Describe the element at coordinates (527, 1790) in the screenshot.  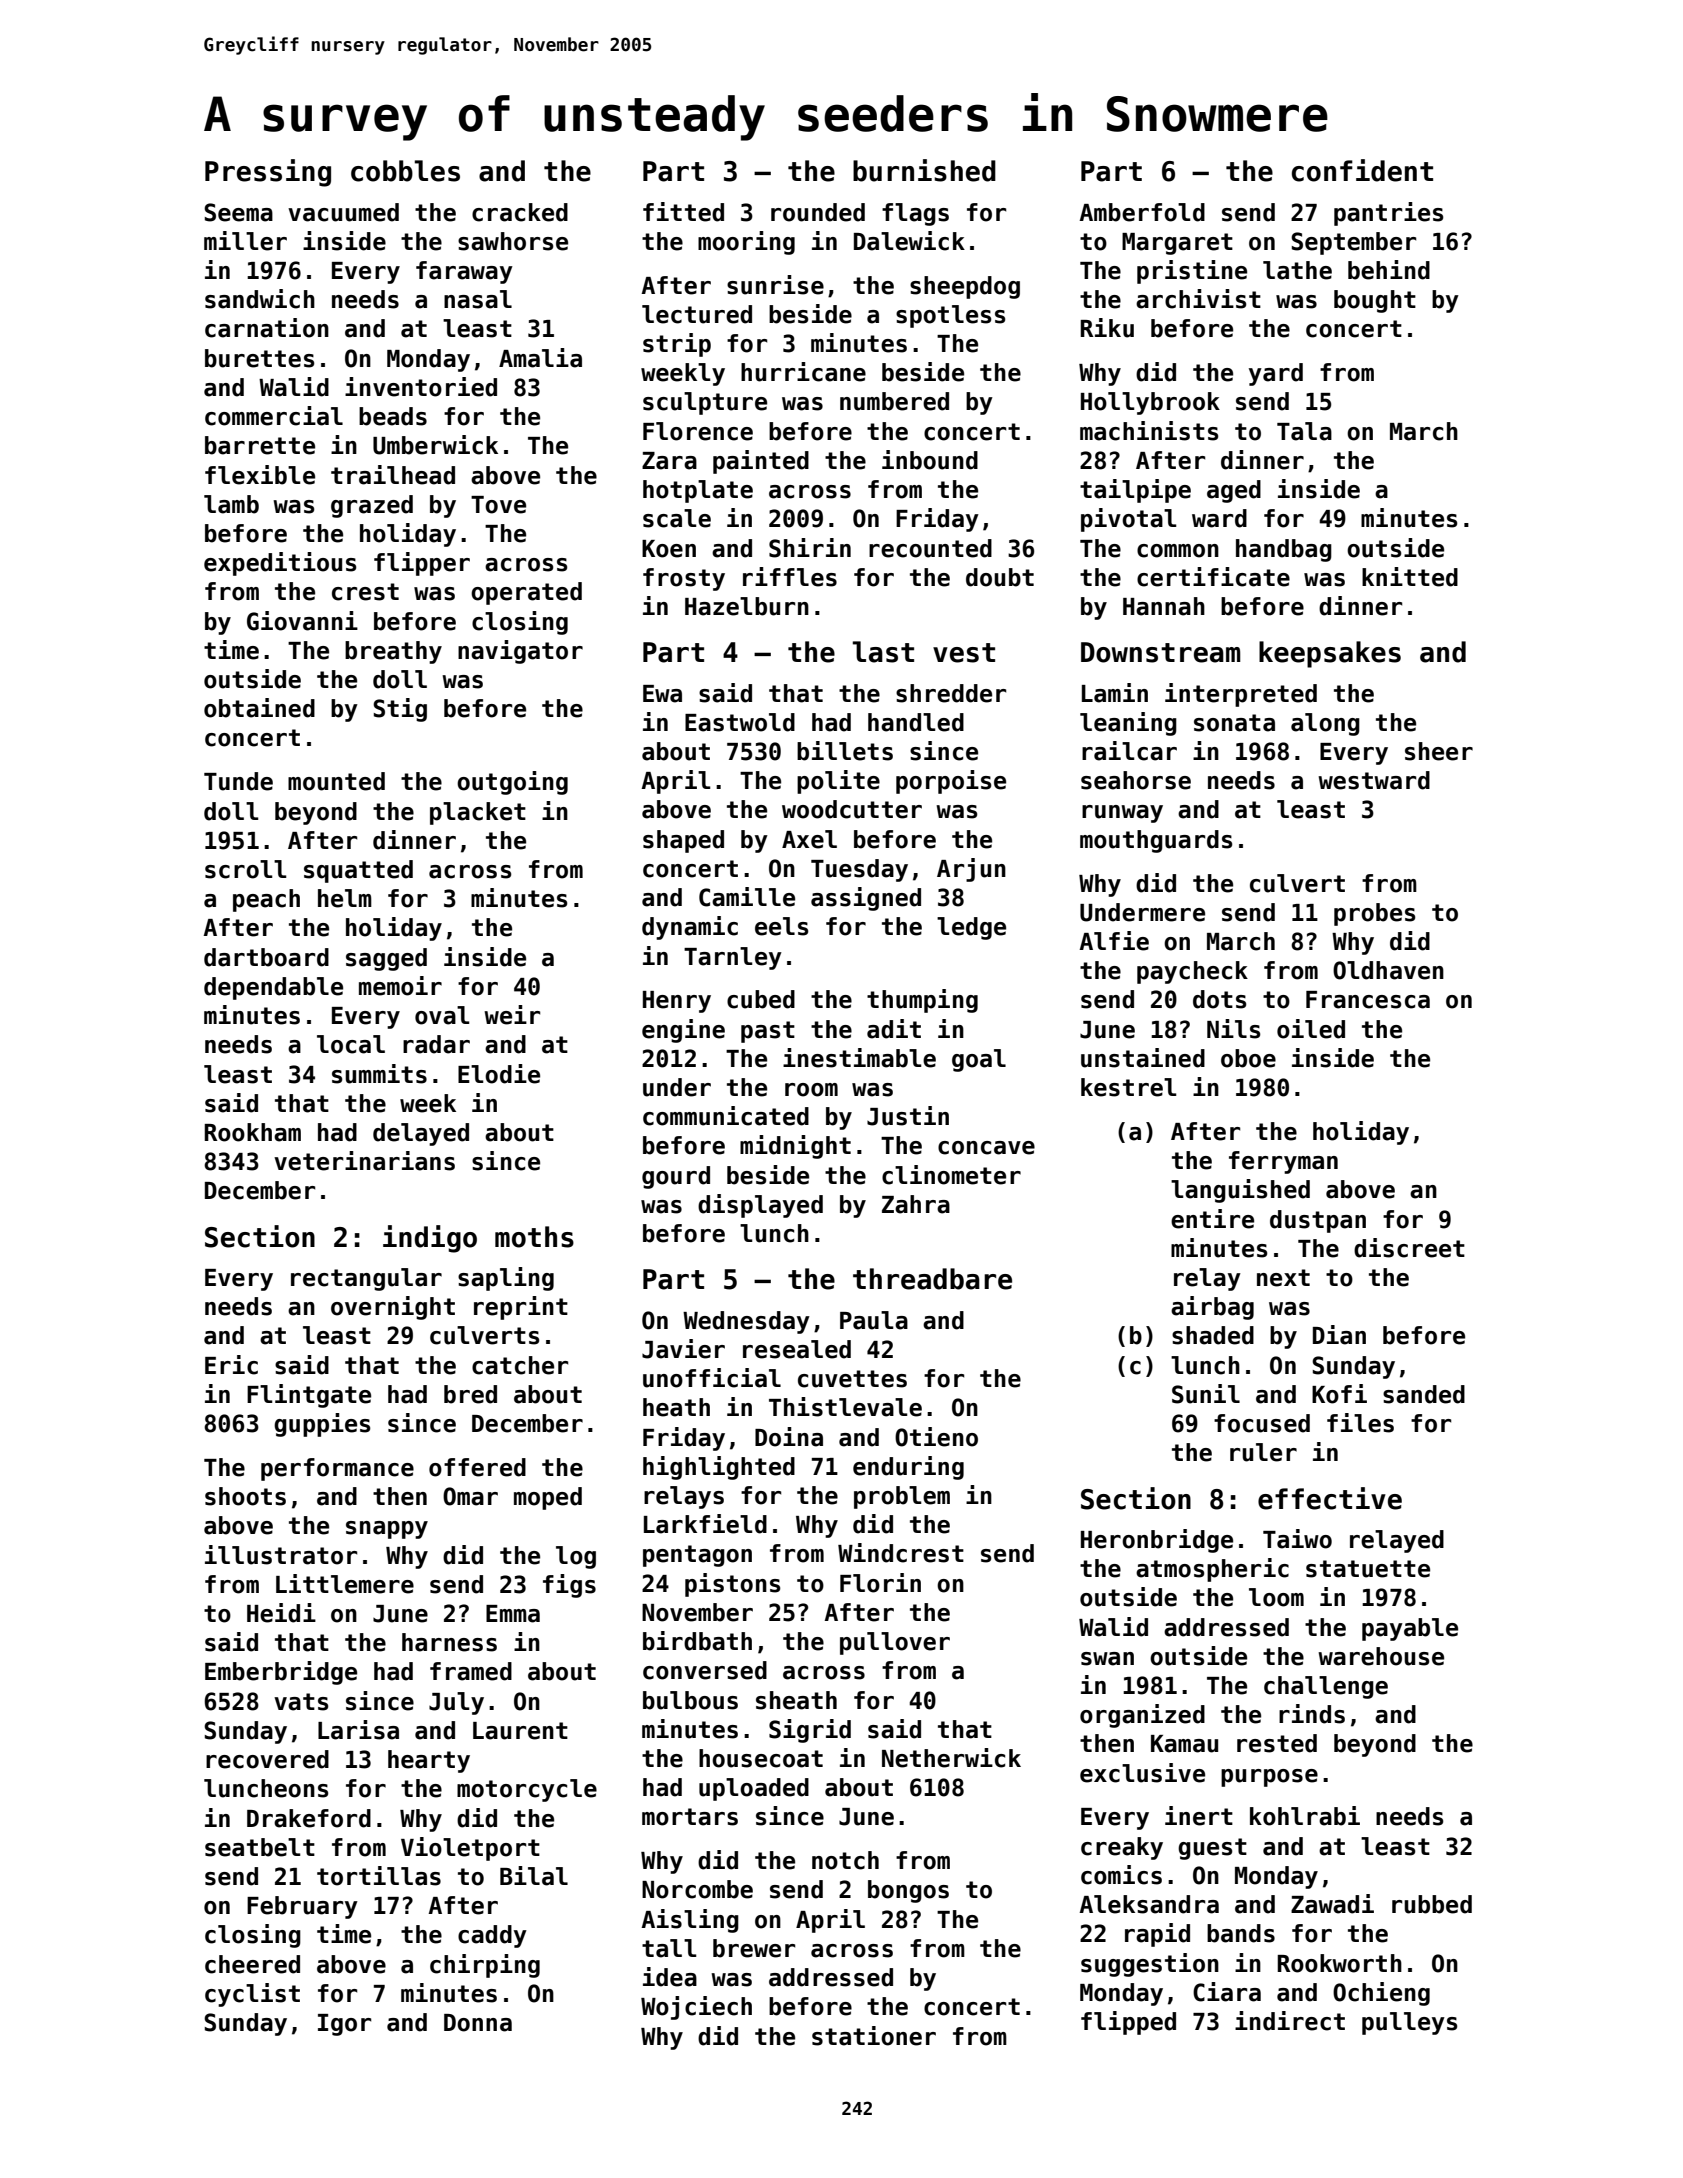
I see `motorcycle` at that location.
